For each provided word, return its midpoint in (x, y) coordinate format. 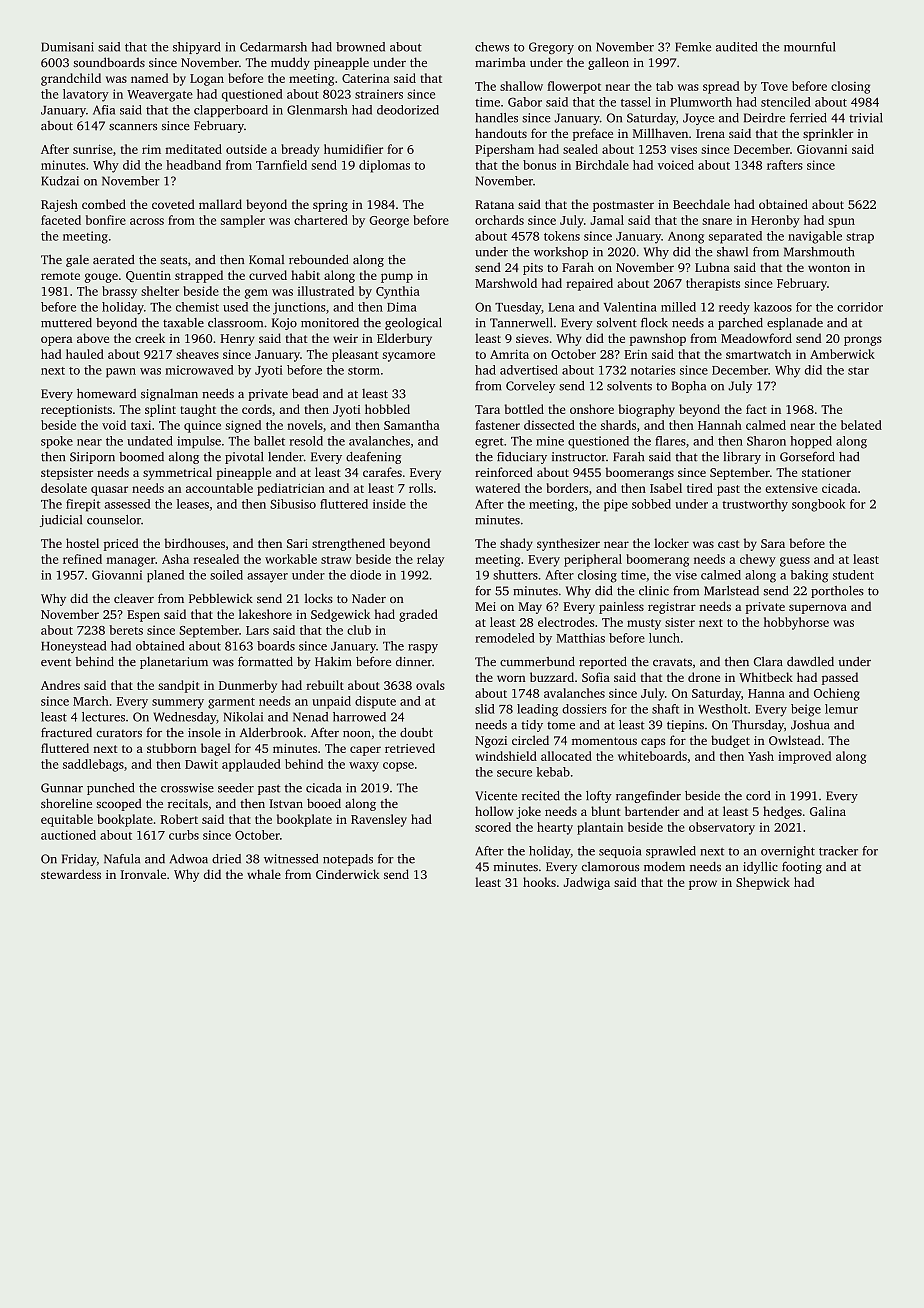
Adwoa (188, 859)
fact (756, 409)
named (149, 78)
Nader (369, 598)
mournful (809, 47)
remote (60, 276)
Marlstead (731, 591)
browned (360, 47)
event (56, 662)
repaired (589, 284)
